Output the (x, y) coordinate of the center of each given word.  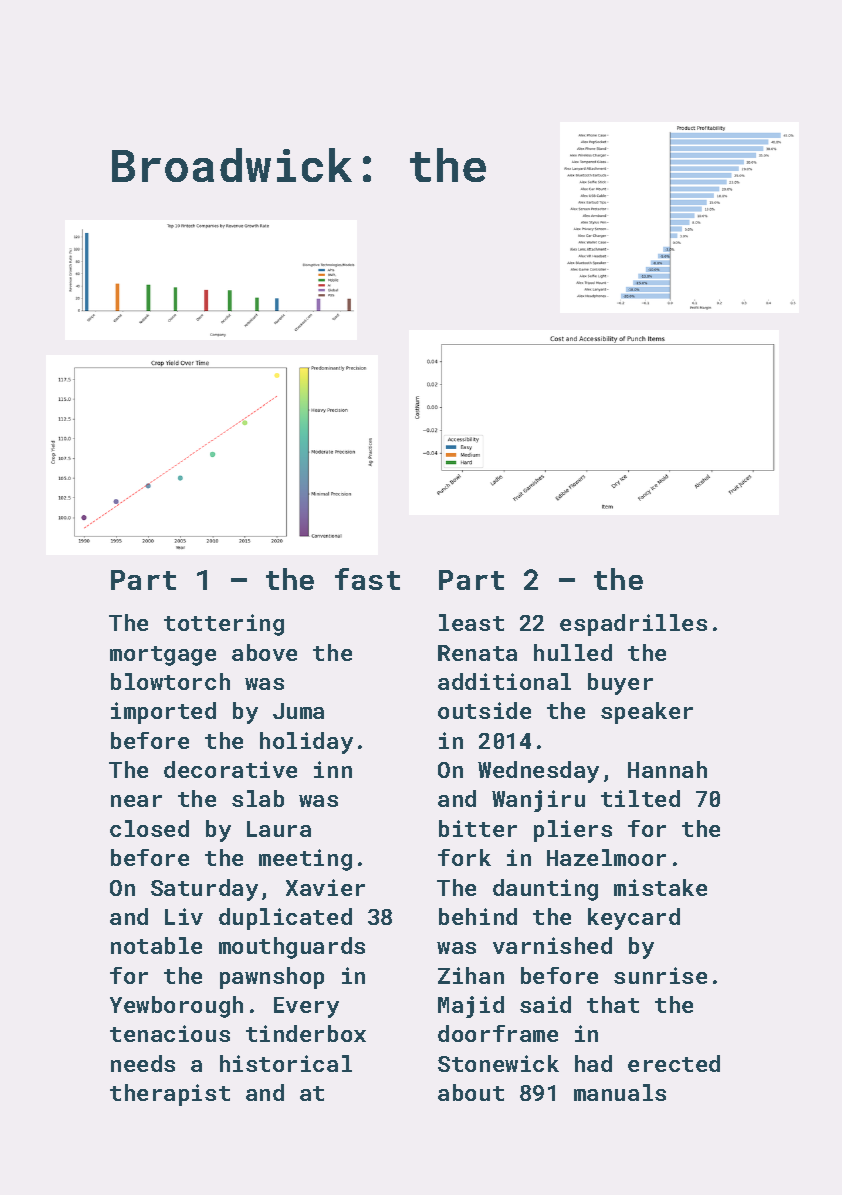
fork (464, 857)
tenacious (170, 1033)
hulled (573, 652)
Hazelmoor (606, 857)
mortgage (163, 656)
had (593, 1063)
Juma (298, 711)
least (471, 622)
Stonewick (498, 1063)
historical (286, 1063)
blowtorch (170, 681)
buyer (620, 684)
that (613, 1004)
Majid (471, 1007)
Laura (279, 829)
